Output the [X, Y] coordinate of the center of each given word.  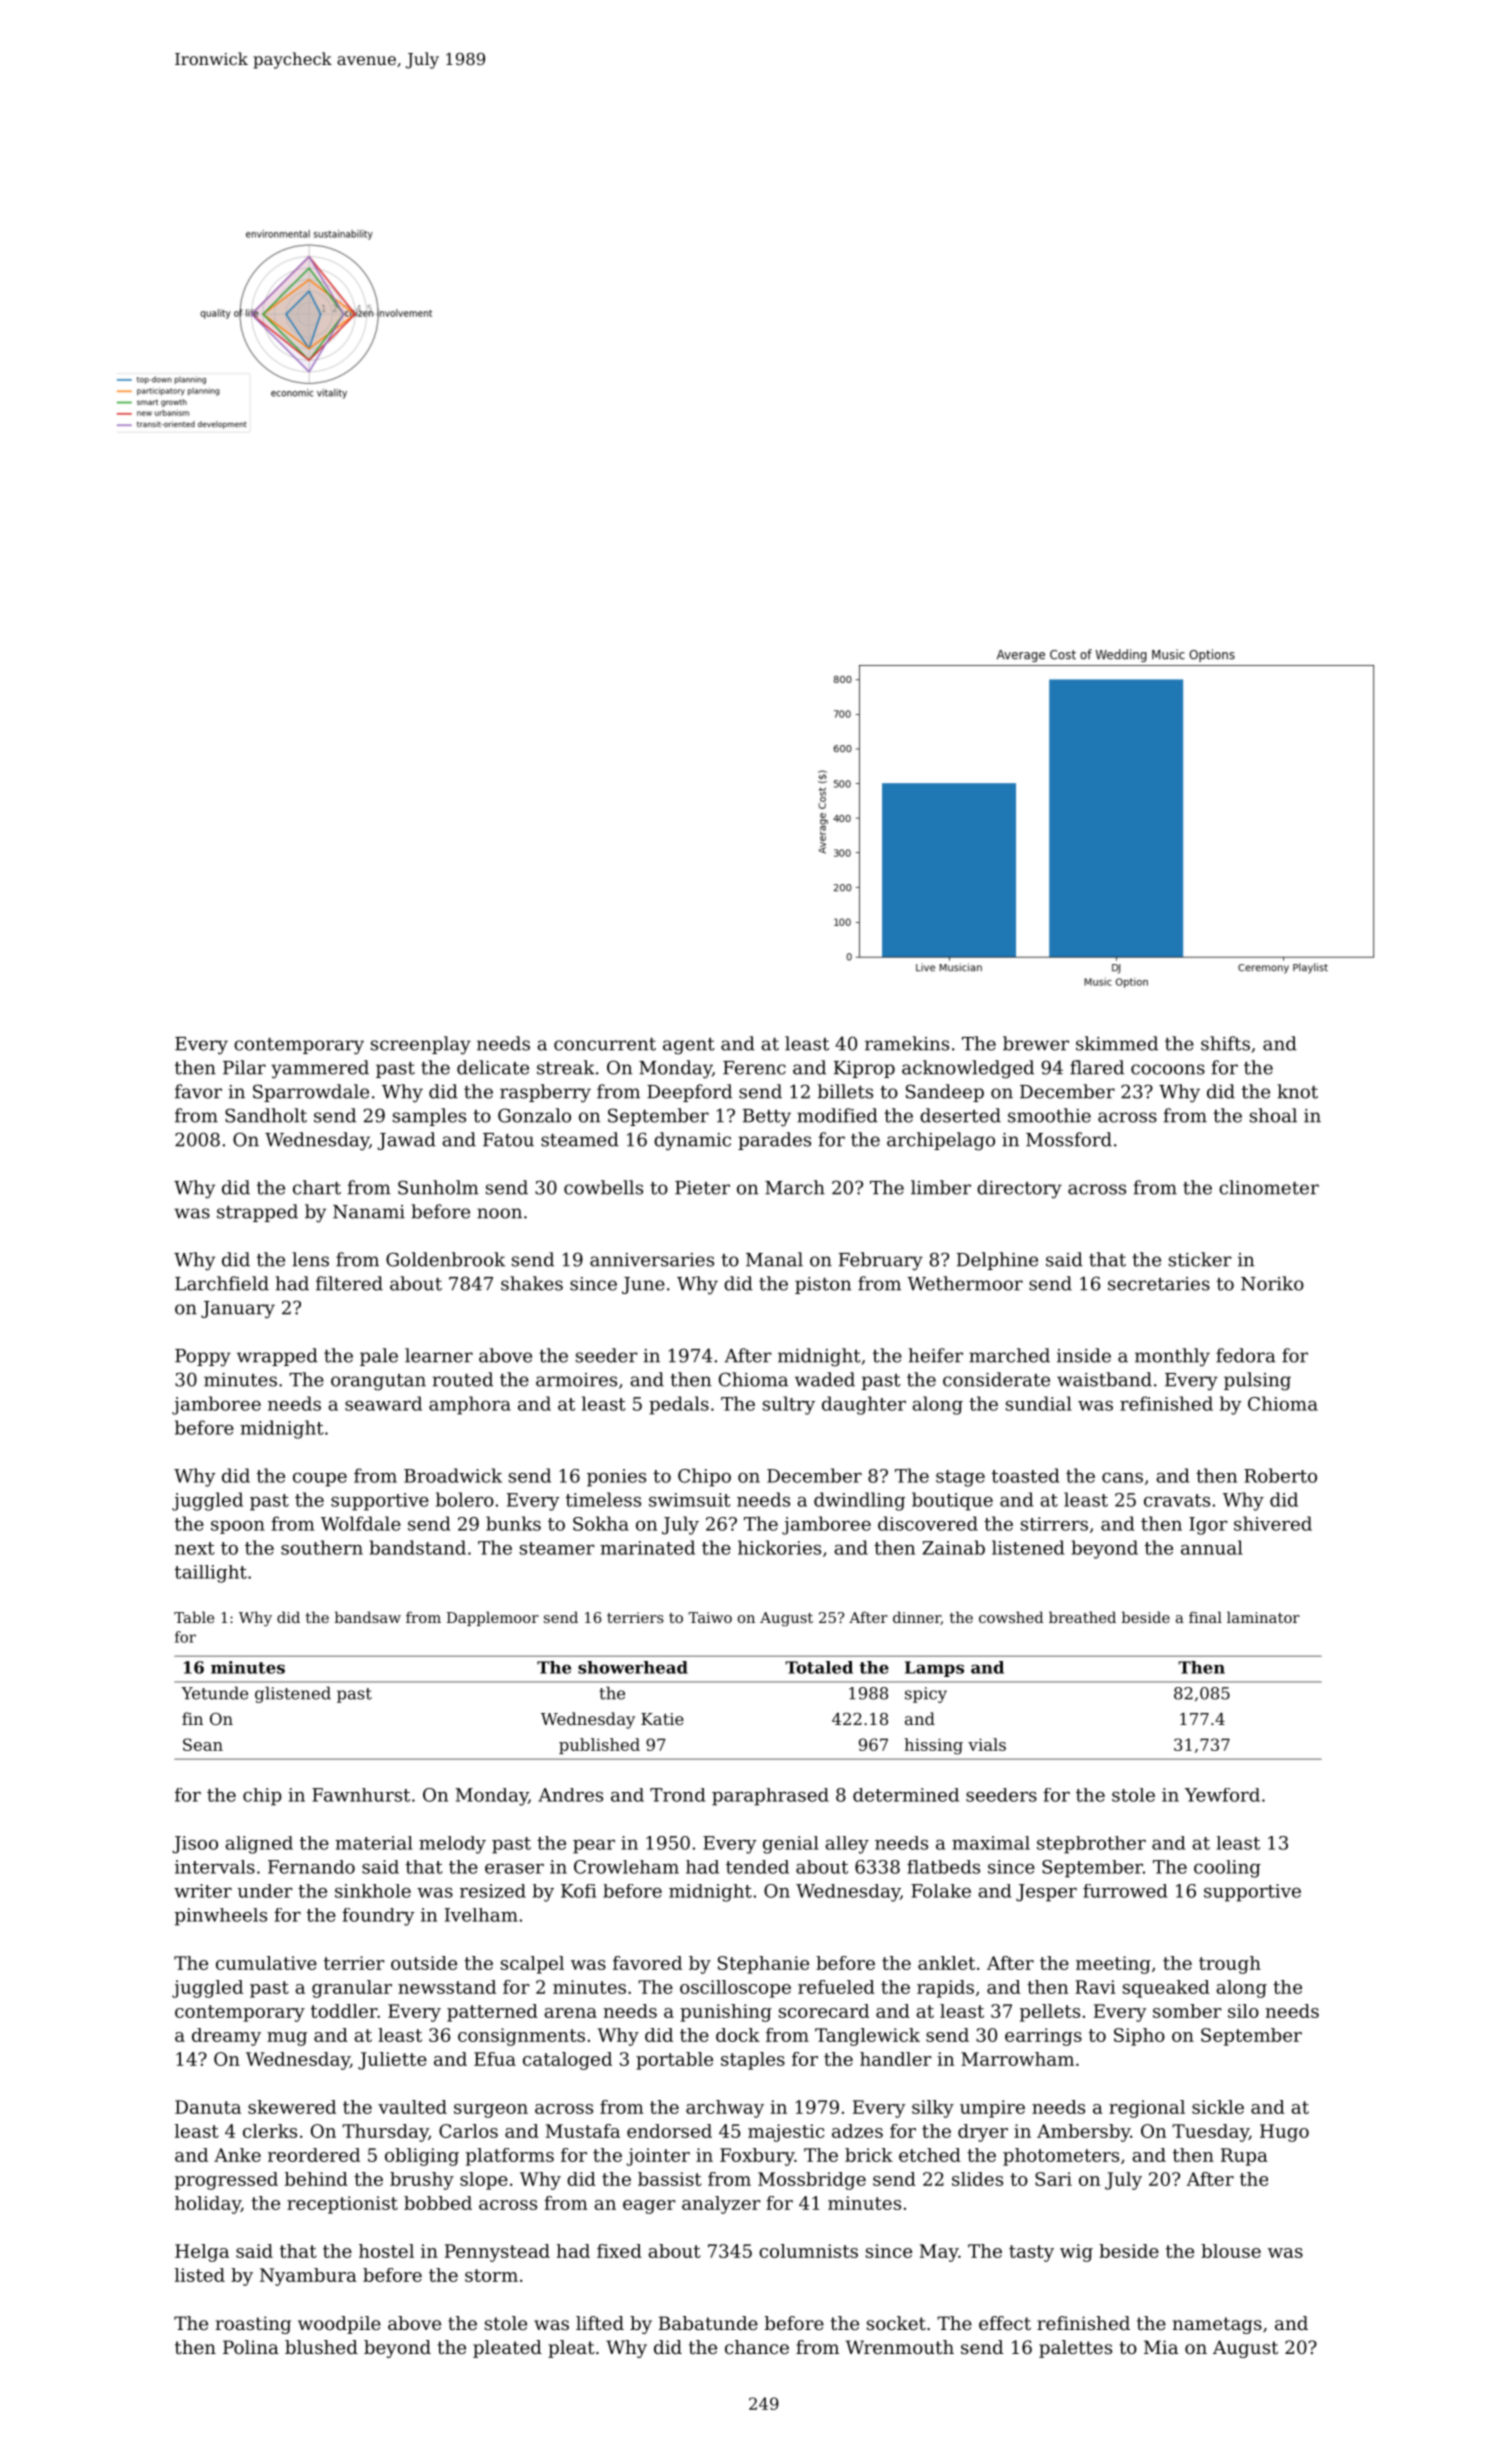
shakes [532, 1283]
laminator [1263, 1617]
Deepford [689, 1093]
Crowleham [626, 1867]
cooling [1227, 1869]
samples [429, 1117]
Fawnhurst [361, 1795]
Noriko [1272, 1283]
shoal [1273, 1115]
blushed [321, 2347]
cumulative [266, 1963]
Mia [1161, 2347]
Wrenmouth [900, 2347]
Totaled [819, 1667]
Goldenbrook [445, 1259]
